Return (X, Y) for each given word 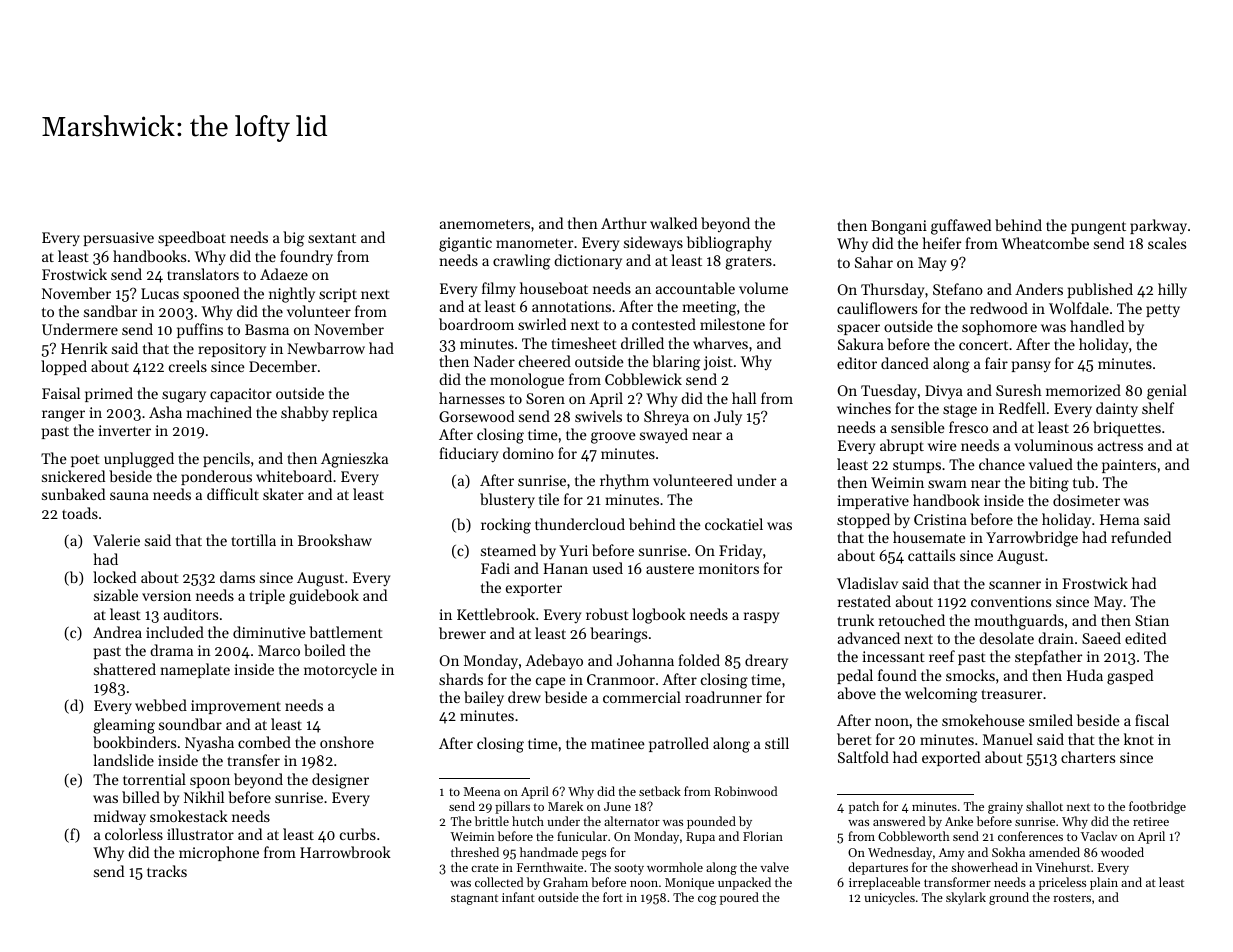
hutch (528, 821)
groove (613, 438)
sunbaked (73, 494)
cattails (931, 555)
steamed (508, 550)
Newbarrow (326, 348)
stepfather (1048, 657)
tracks (167, 871)
